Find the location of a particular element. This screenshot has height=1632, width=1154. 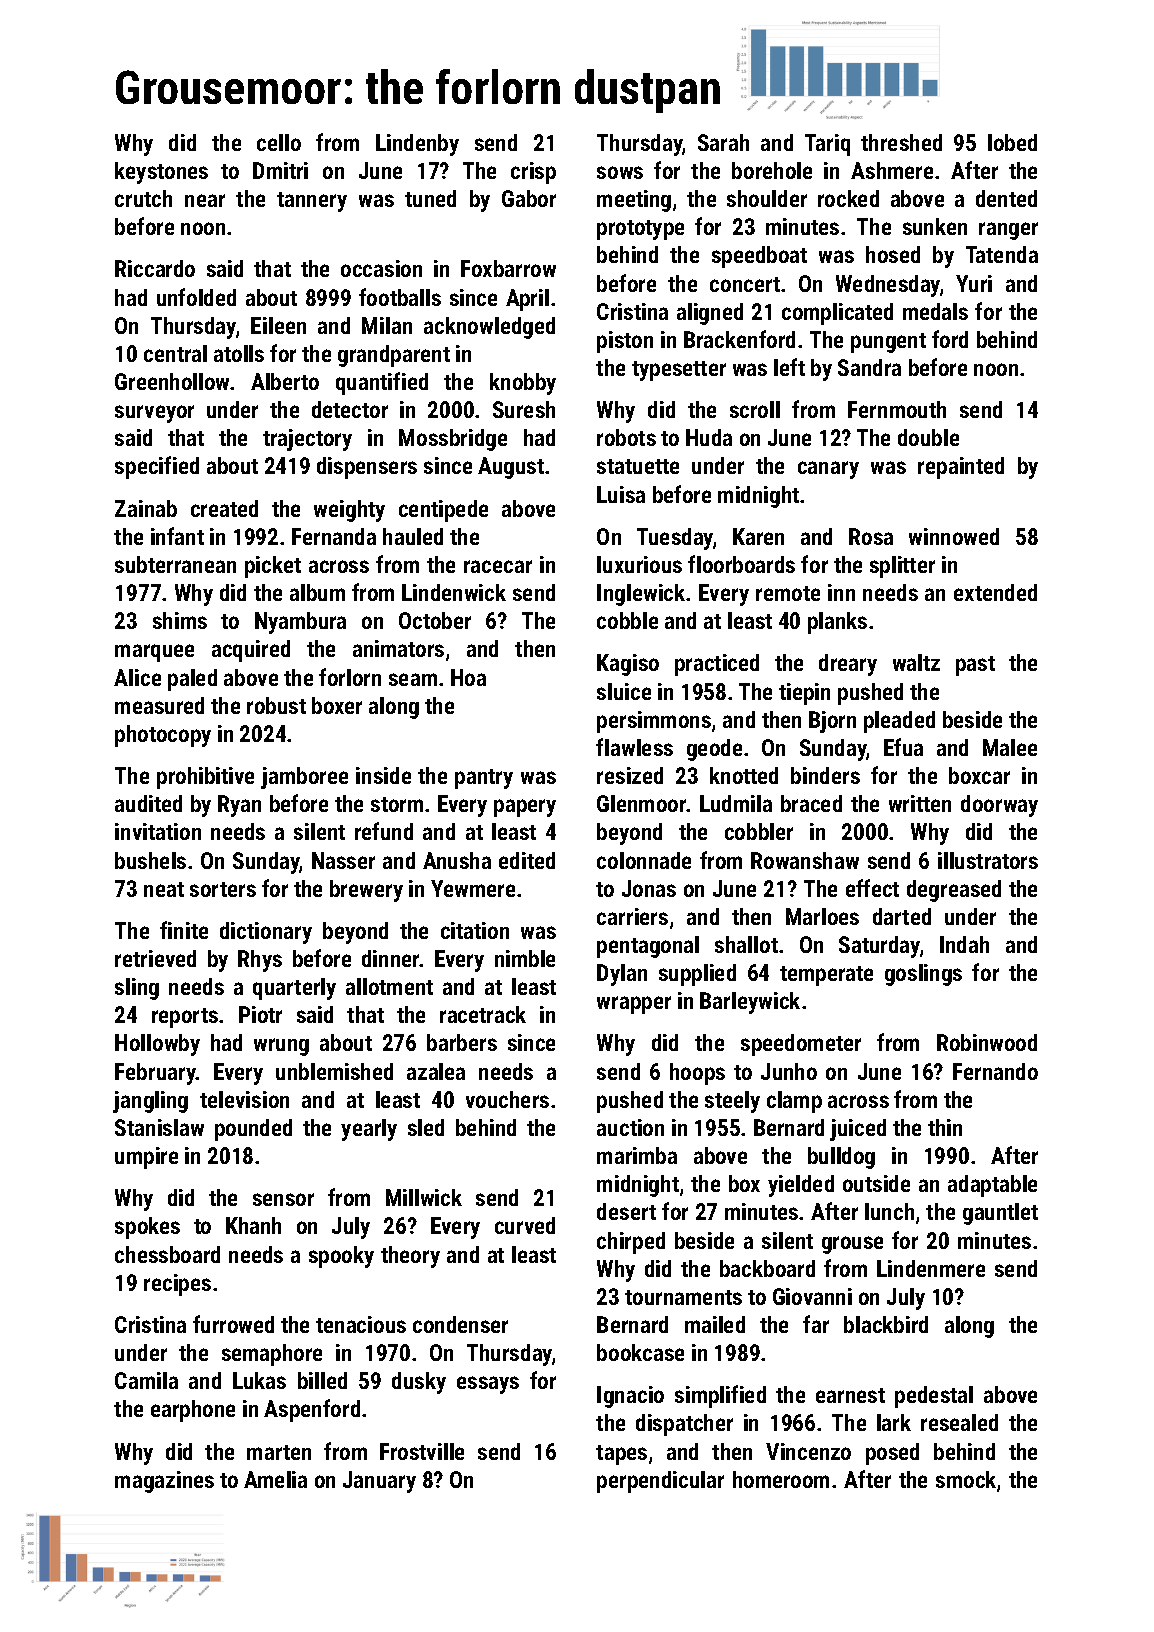

measured is located at coordinates (159, 705).
